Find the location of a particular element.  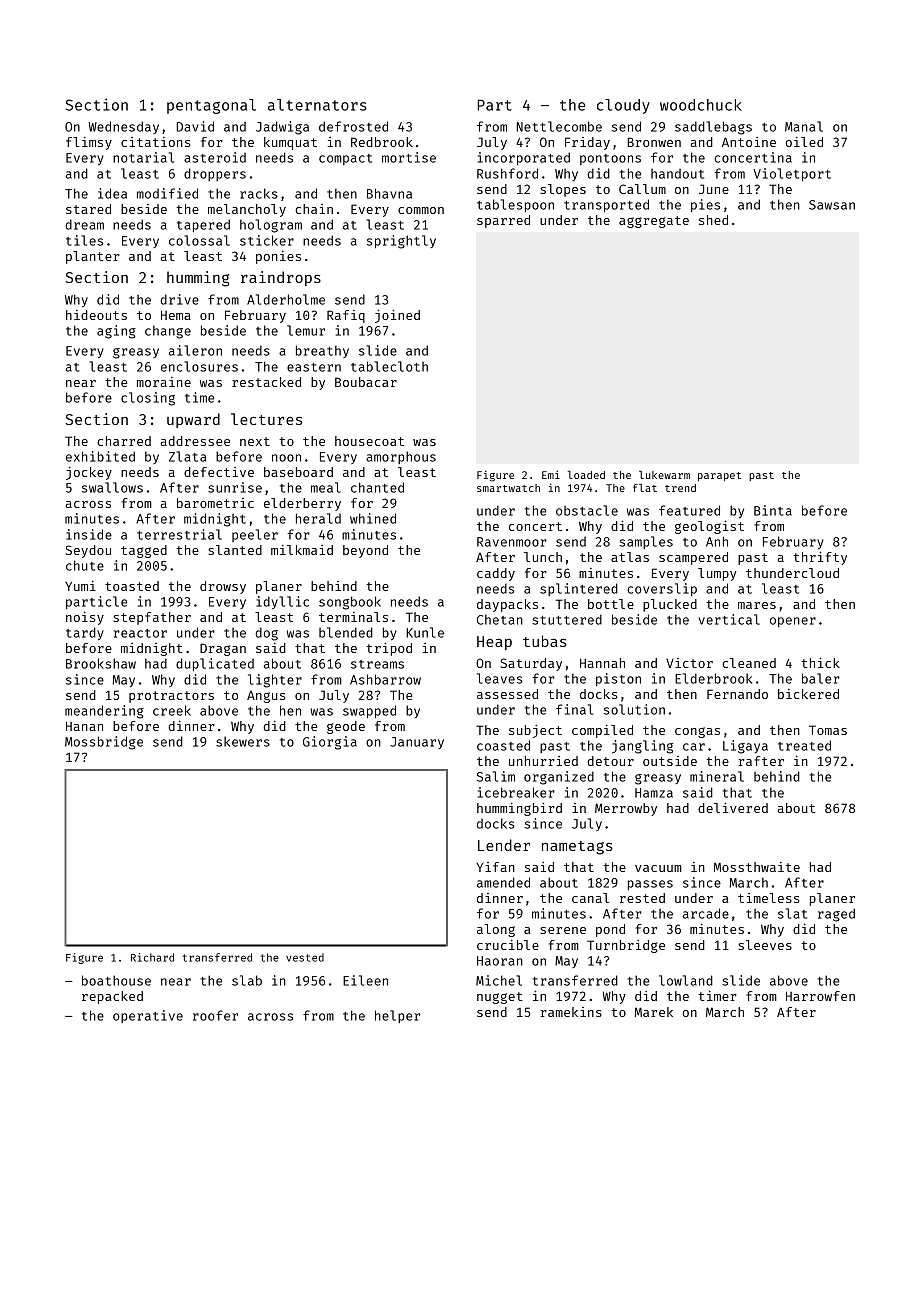

operative is located at coordinates (148, 1016).
